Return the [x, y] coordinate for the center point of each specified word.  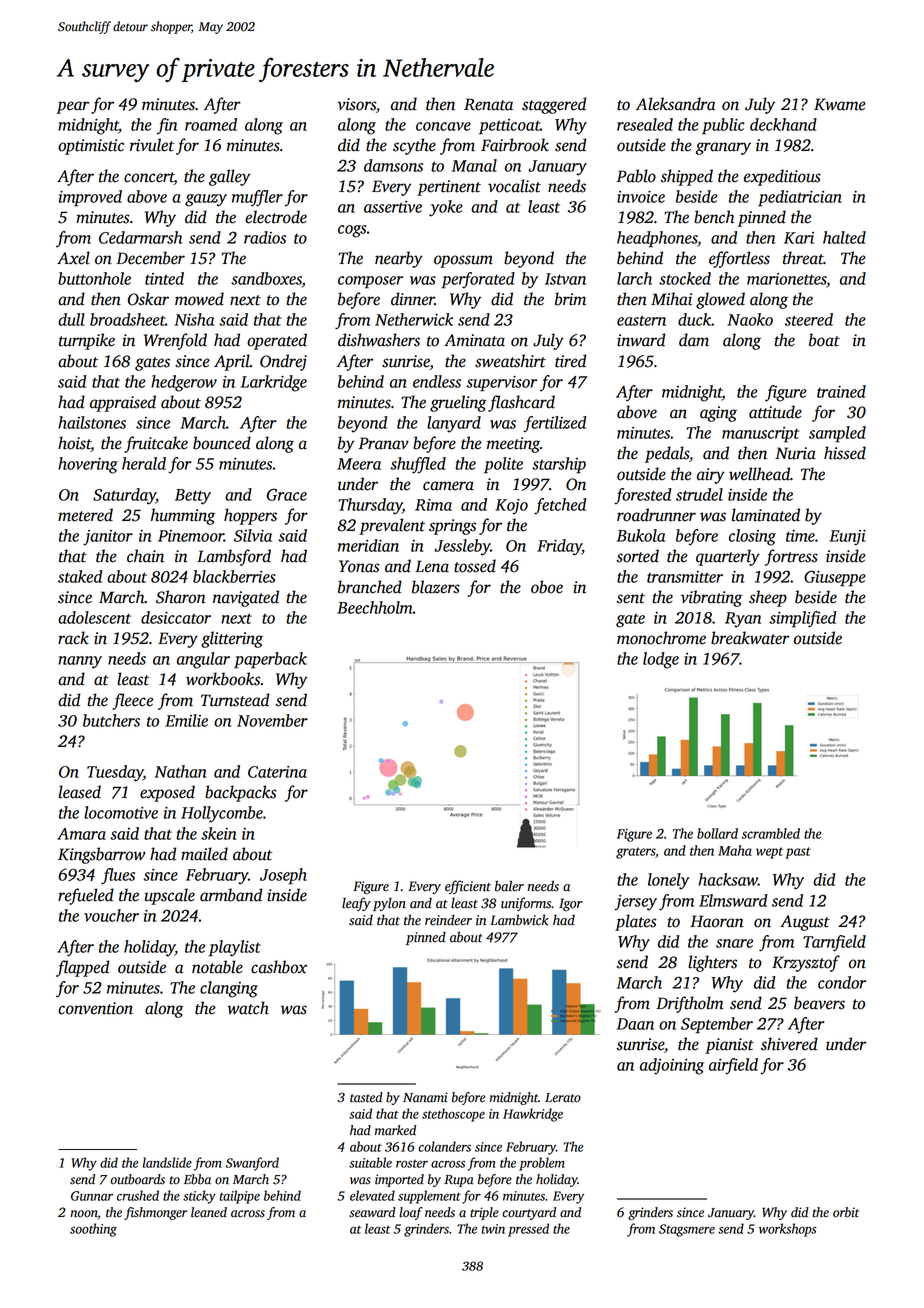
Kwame [840, 104]
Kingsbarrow [102, 855]
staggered [554, 105]
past [798, 853]
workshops [788, 1230]
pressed [528, 1230]
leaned [209, 1212]
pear [72, 107]
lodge [661, 660]
